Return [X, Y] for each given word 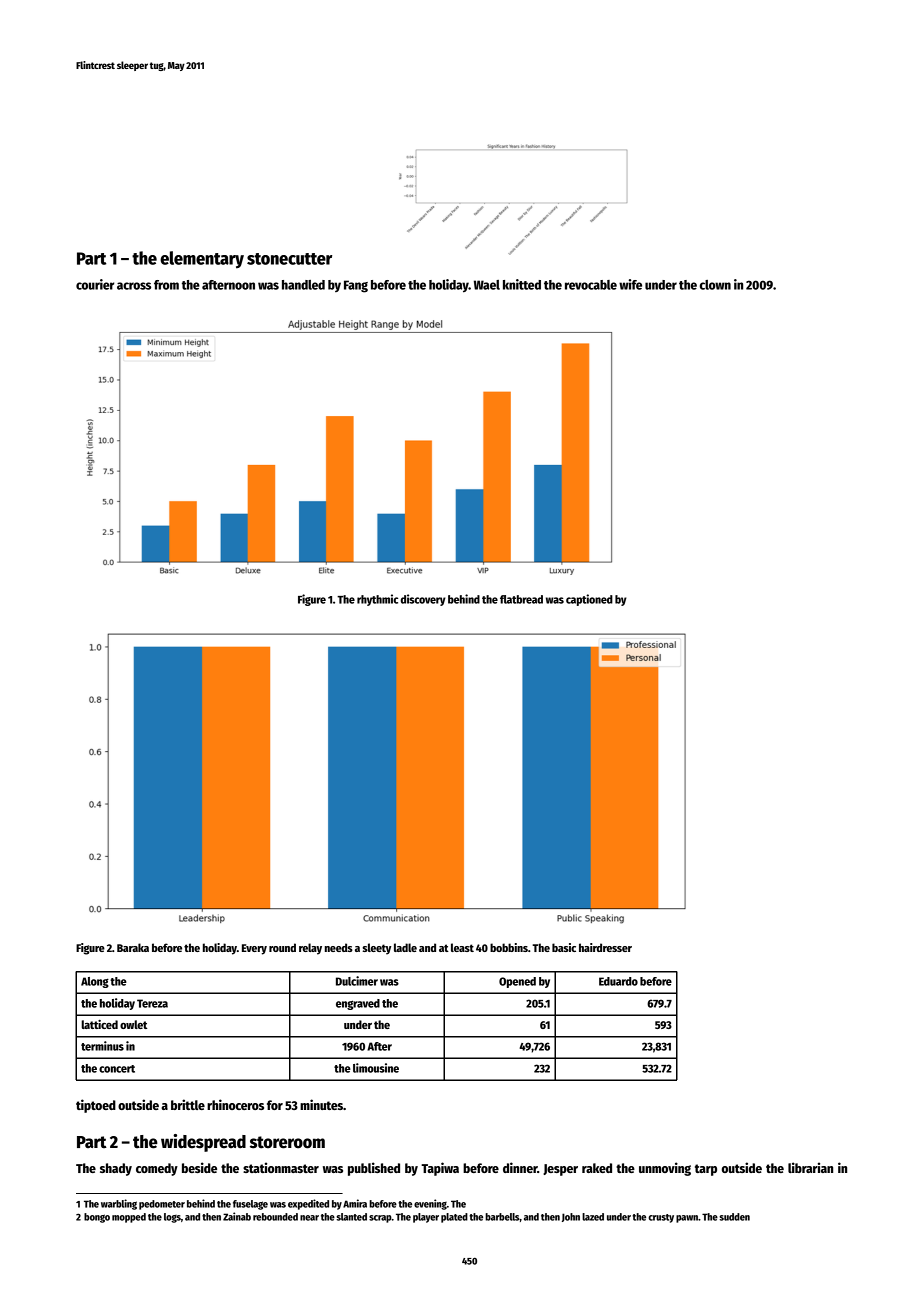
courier [95, 284]
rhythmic [377, 600]
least [462, 947]
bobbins [509, 947]
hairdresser [605, 947]
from [166, 285]
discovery [423, 600]
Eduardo [618, 981]
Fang [356, 286]
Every [254, 949]
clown [715, 285]
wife [630, 284]
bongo [97, 1218]
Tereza [152, 1003]
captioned [589, 600]
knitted [522, 284]
